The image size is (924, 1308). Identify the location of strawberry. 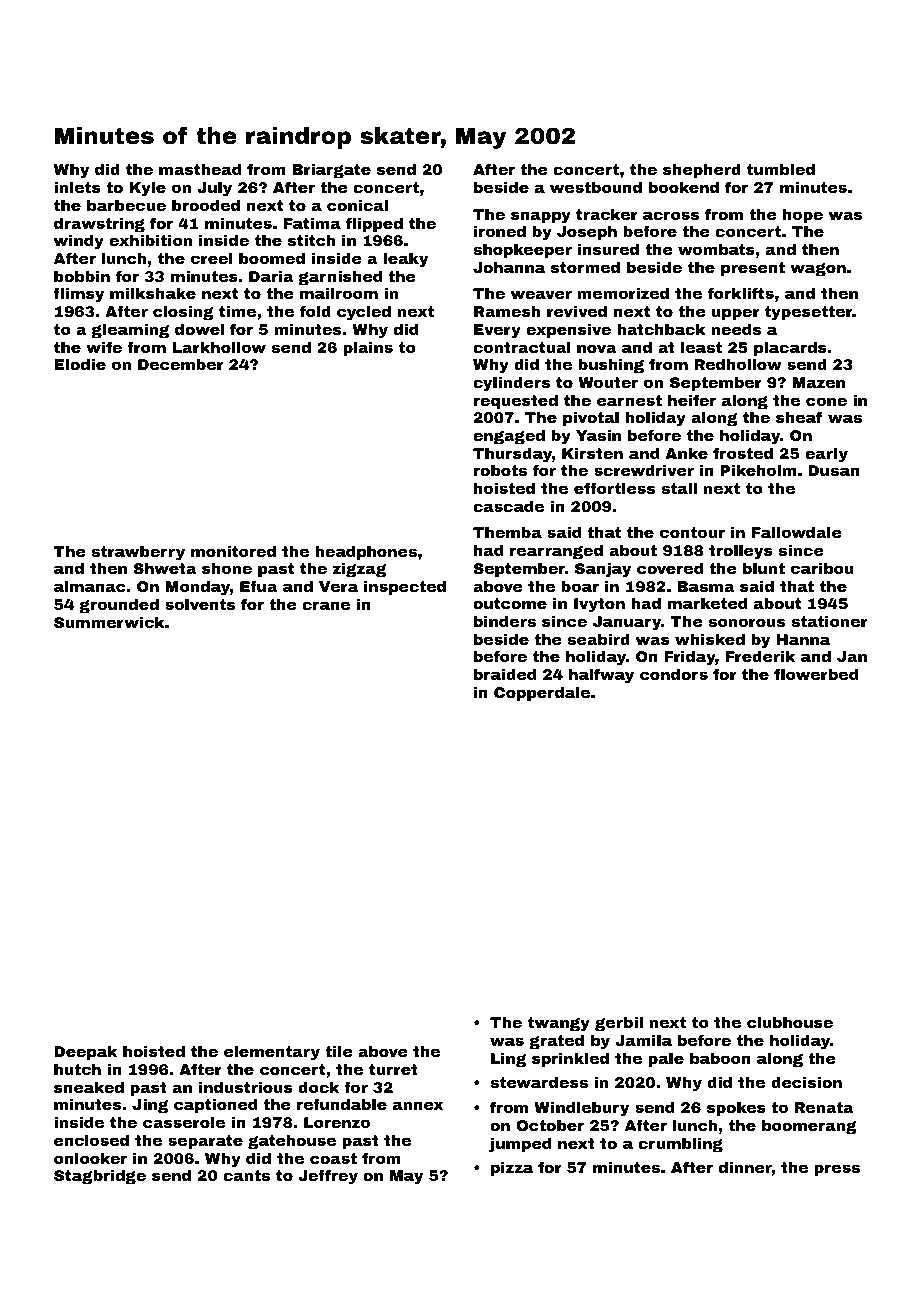
(138, 552).
